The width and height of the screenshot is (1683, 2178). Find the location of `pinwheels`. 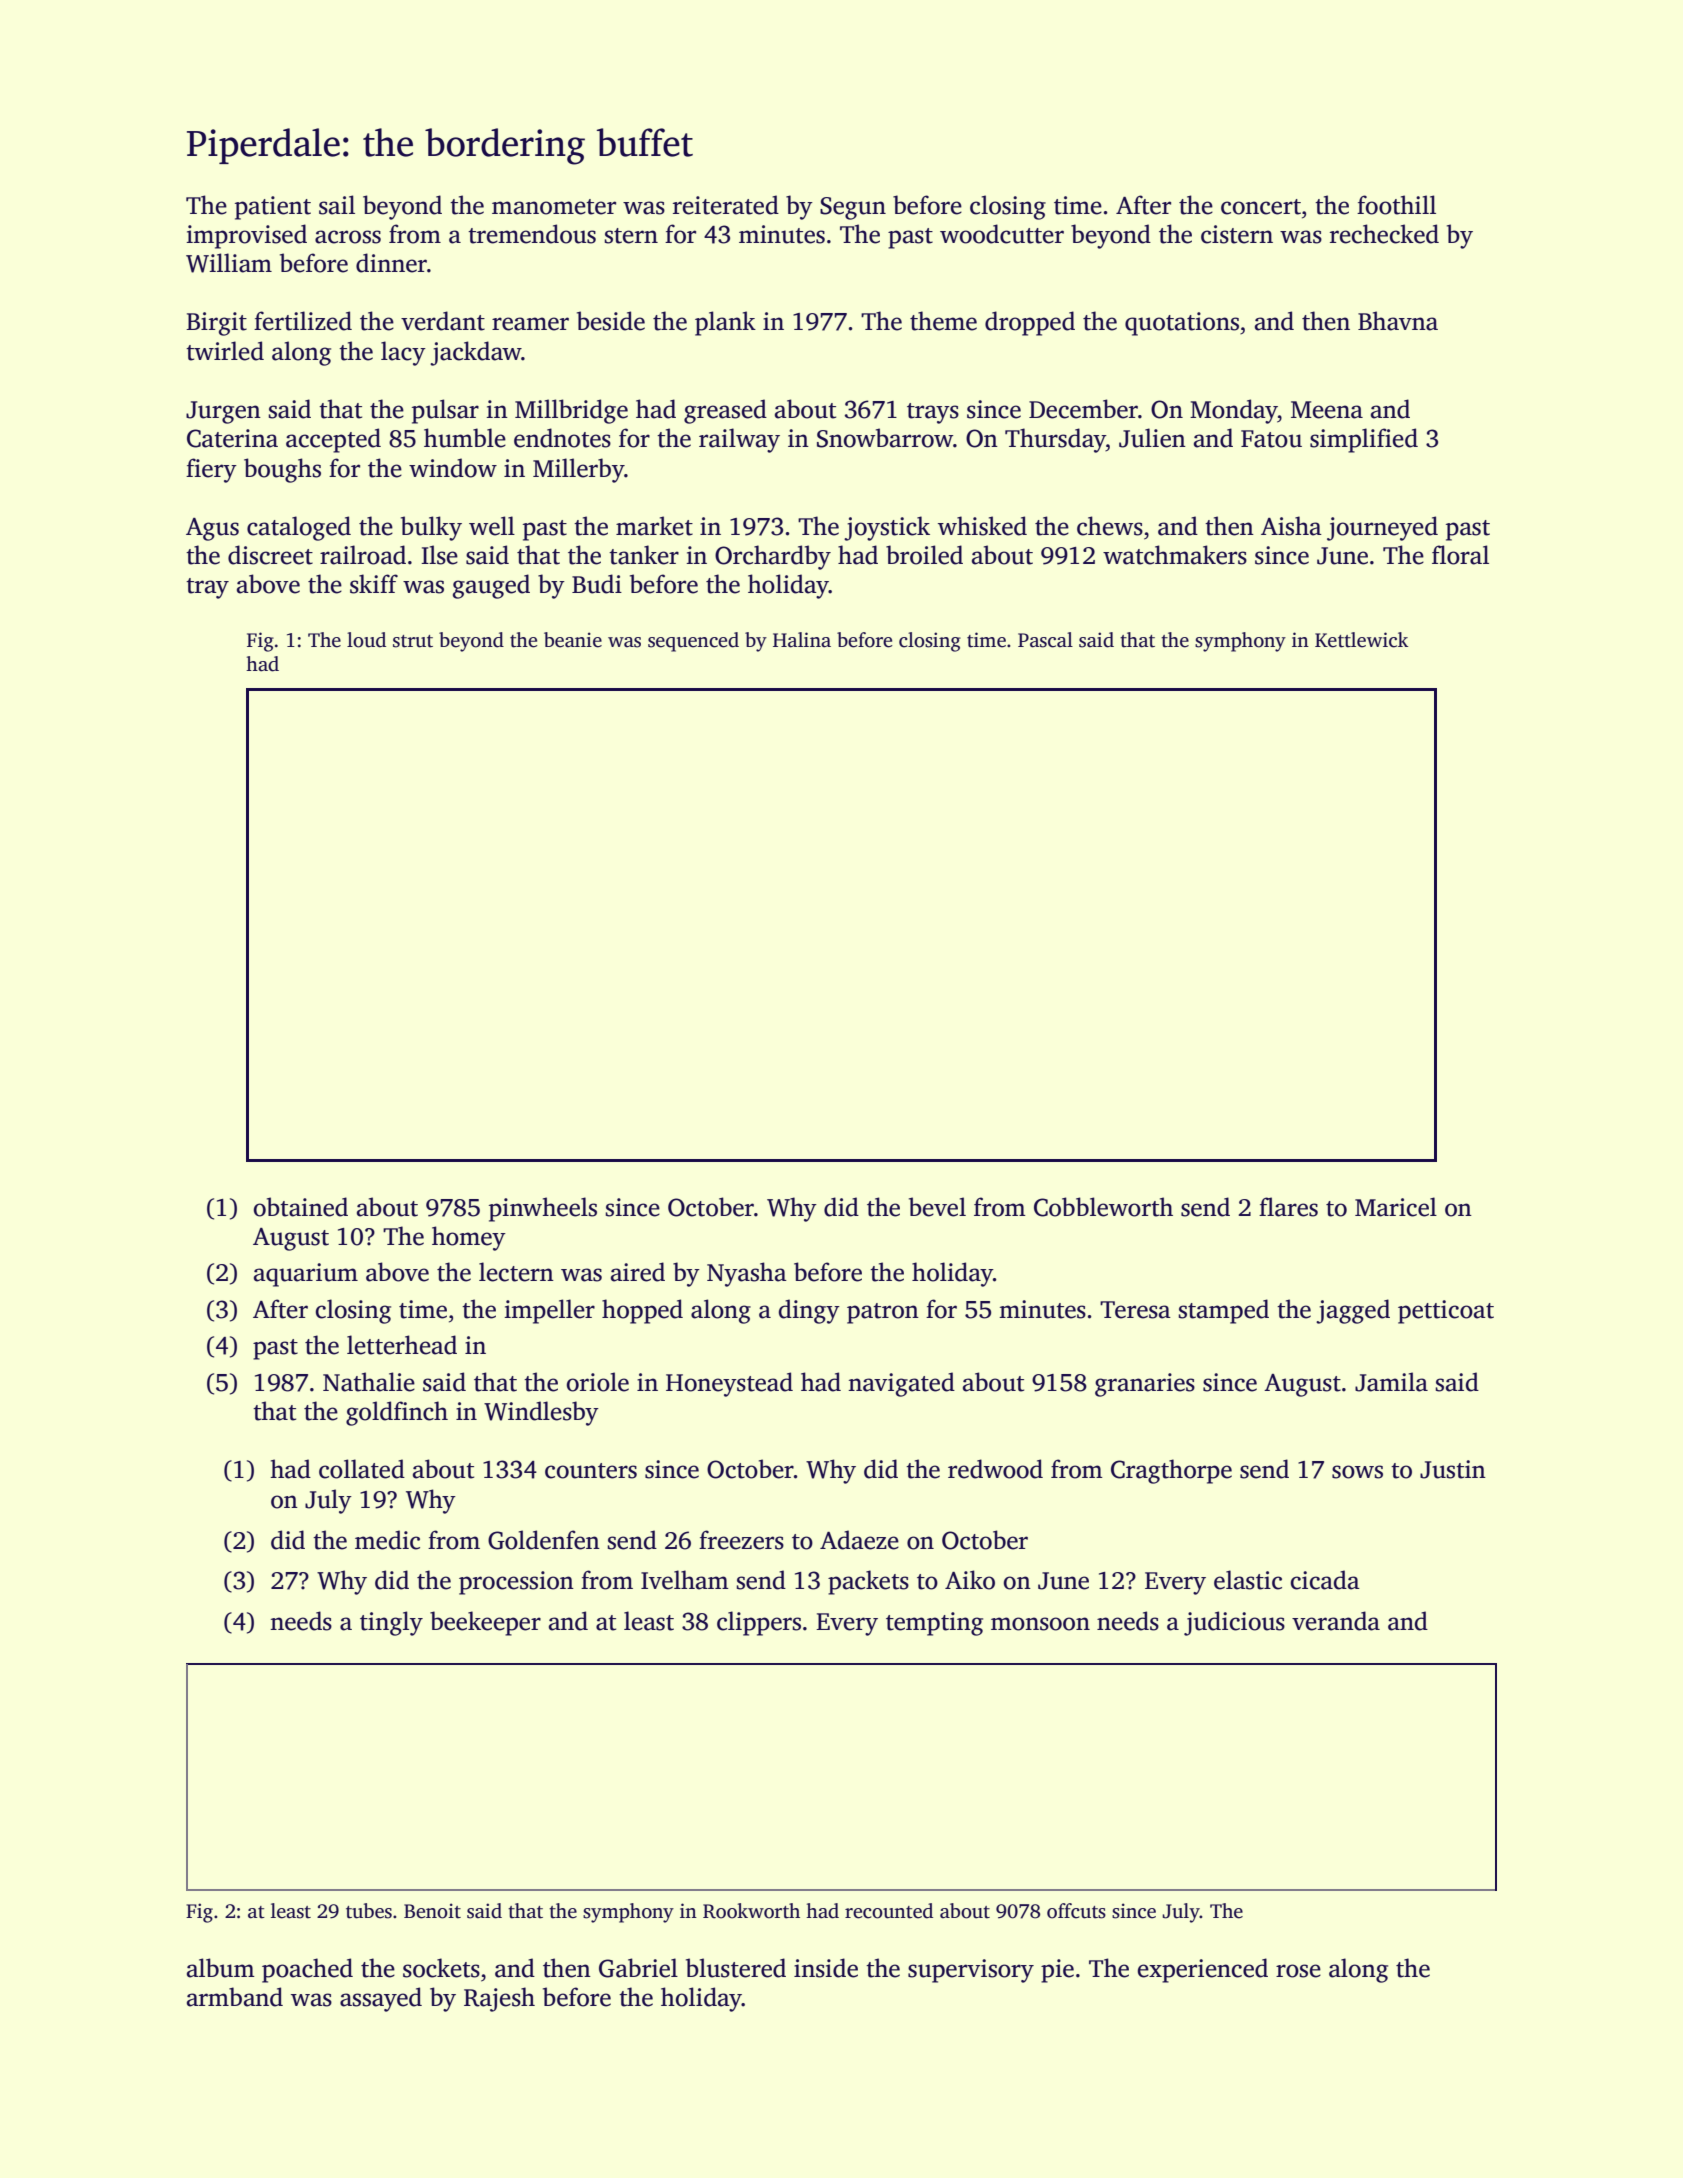

pinwheels is located at coordinates (543, 1209).
